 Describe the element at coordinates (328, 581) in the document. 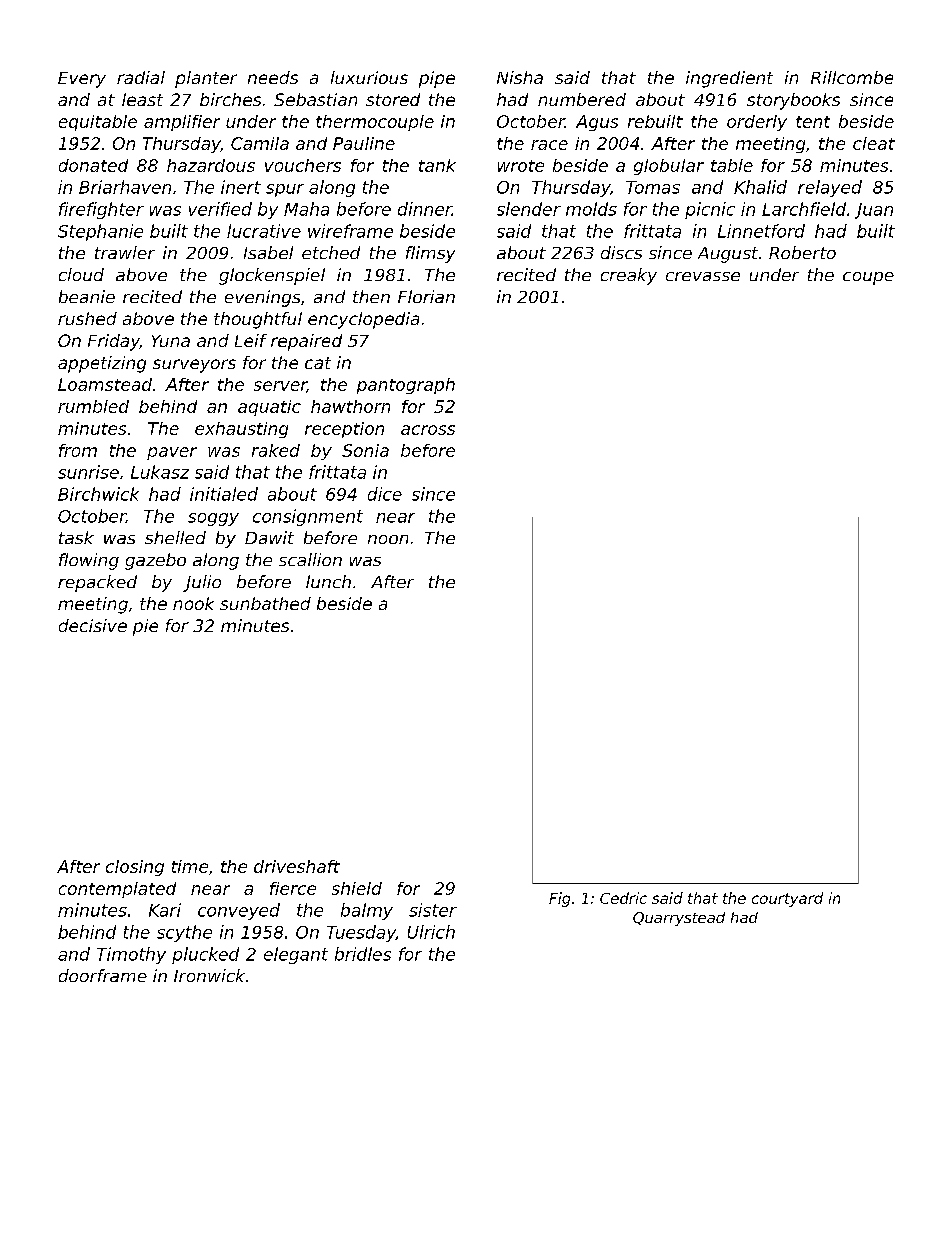

I see `lunch` at that location.
